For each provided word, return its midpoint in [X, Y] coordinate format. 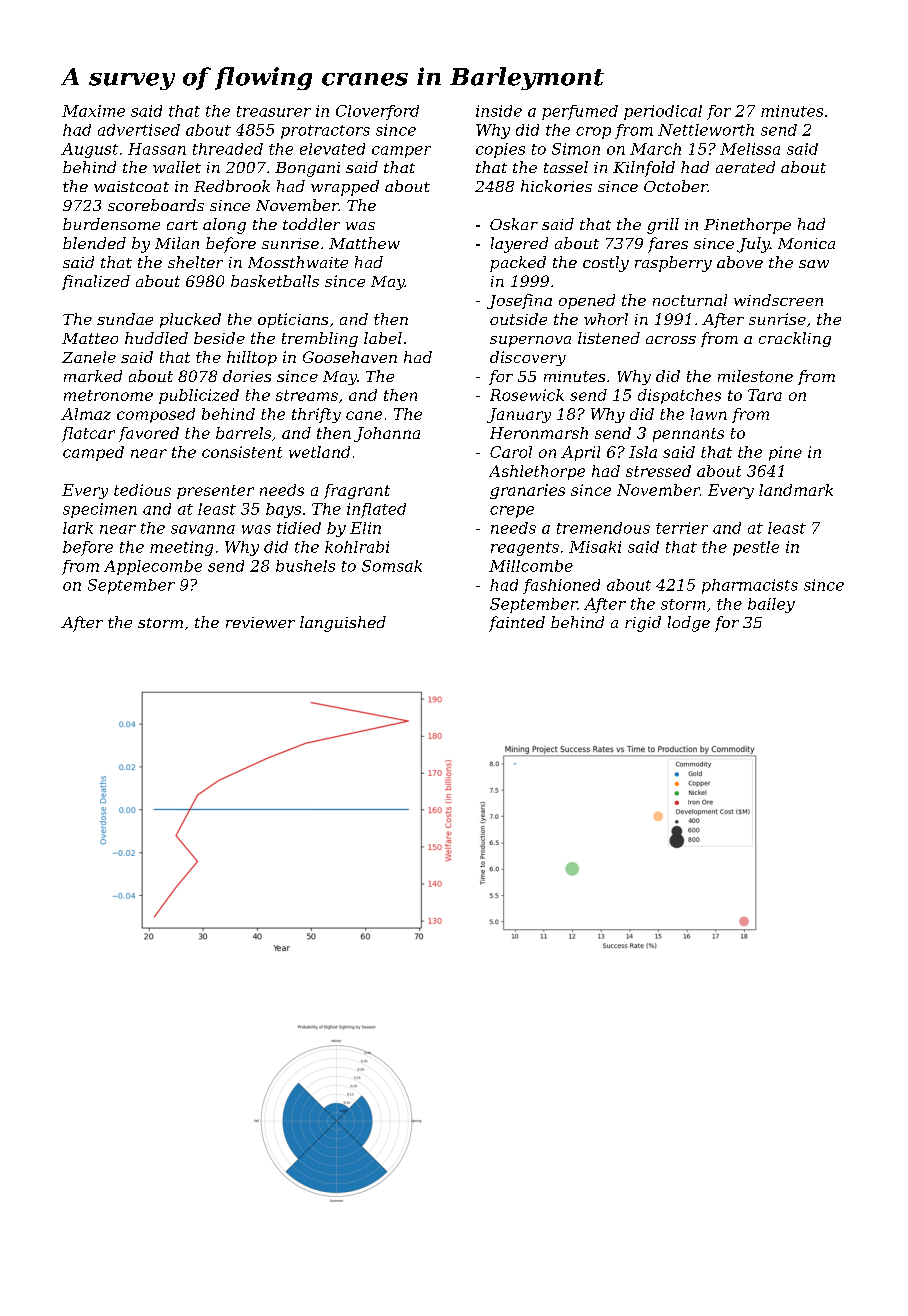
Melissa [750, 149]
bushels [305, 566]
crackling [795, 339]
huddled [156, 338]
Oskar [514, 224]
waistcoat [131, 186]
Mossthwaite [298, 262]
